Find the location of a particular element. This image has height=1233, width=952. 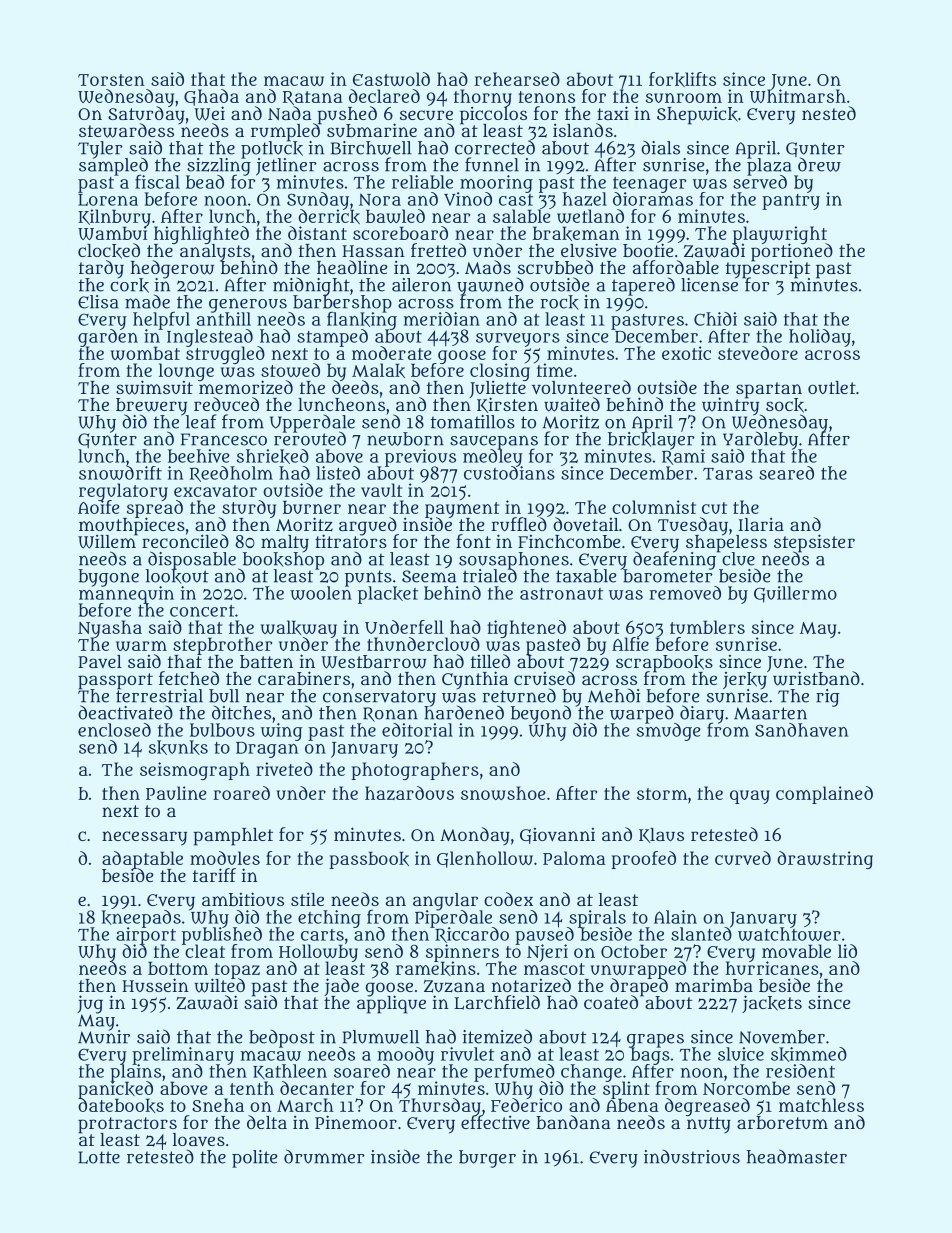

quay is located at coordinates (750, 797).
